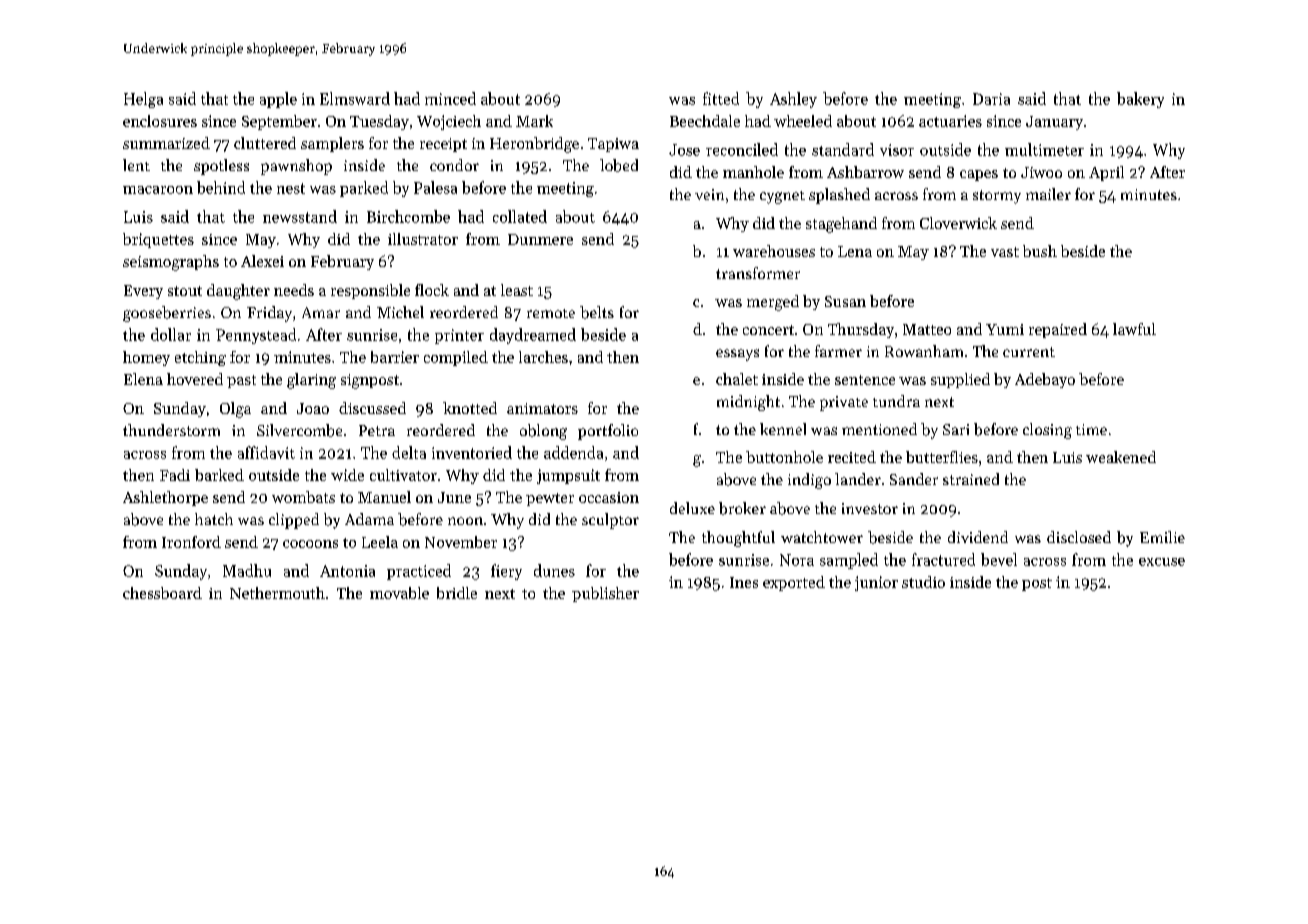 This image has width=1308, height=924. I want to click on Leela, so click(380, 542).
